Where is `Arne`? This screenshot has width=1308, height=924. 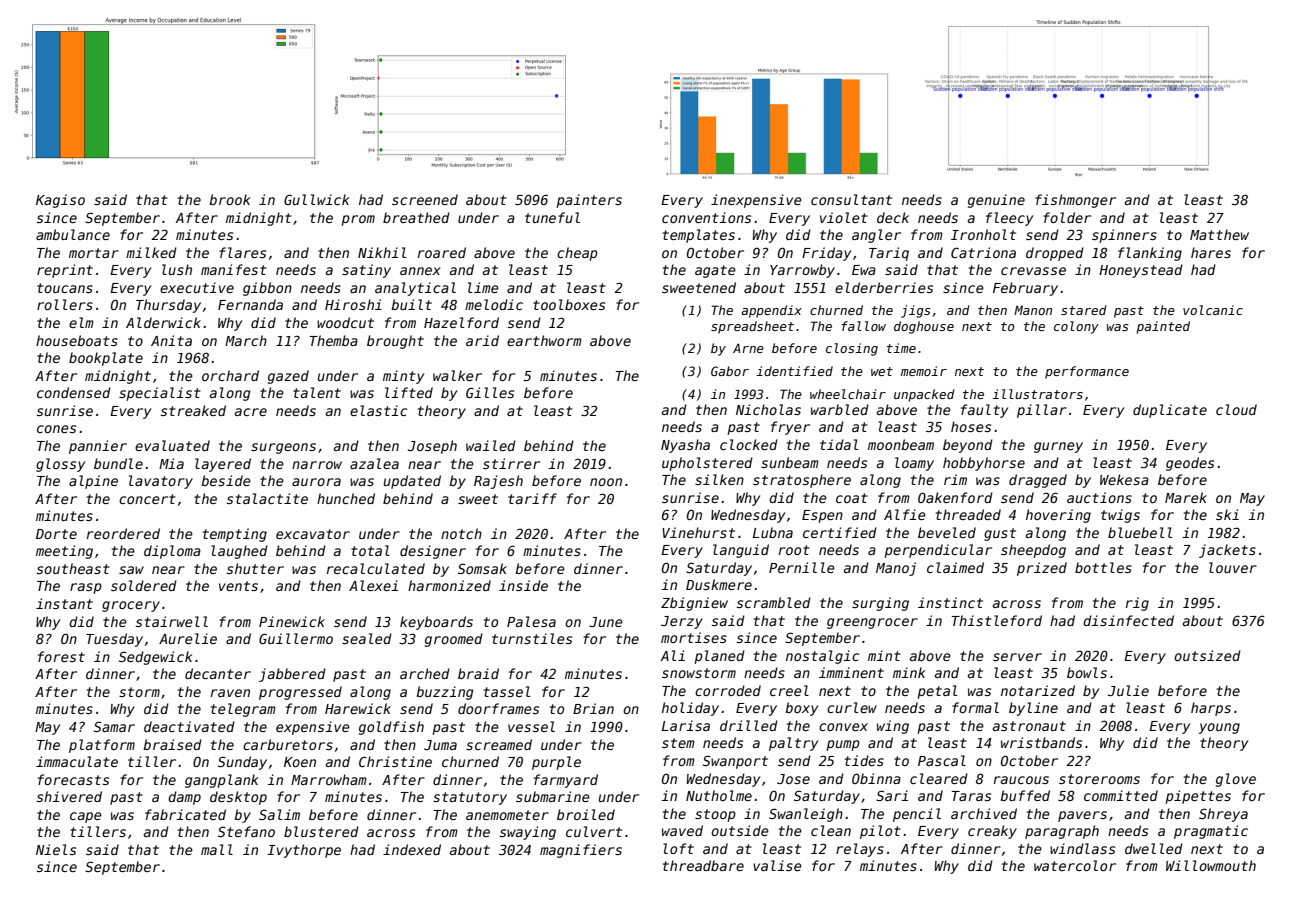
Arne is located at coordinates (748, 348).
